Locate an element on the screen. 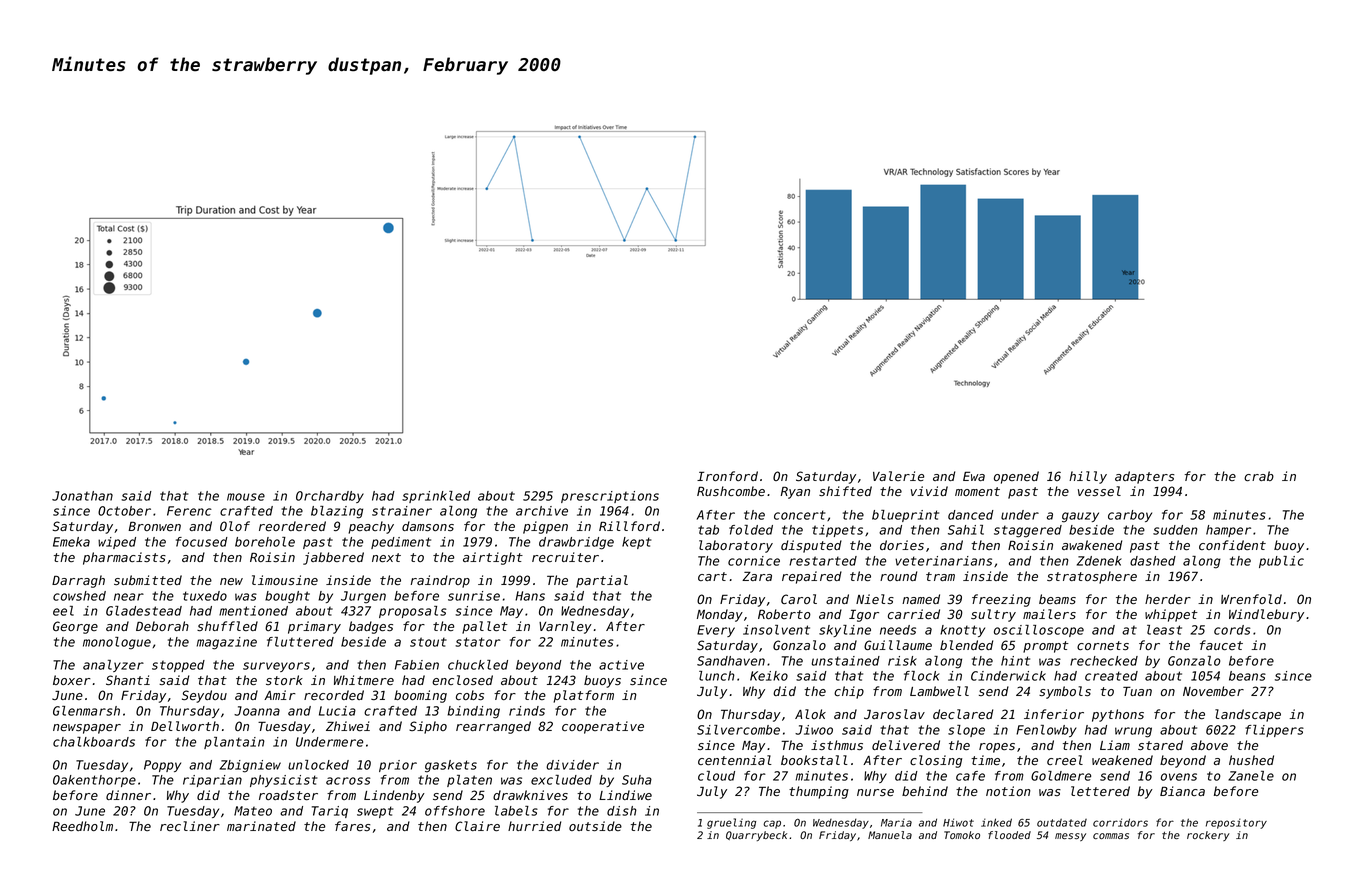  rechecked is located at coordinates (1104, 661).
